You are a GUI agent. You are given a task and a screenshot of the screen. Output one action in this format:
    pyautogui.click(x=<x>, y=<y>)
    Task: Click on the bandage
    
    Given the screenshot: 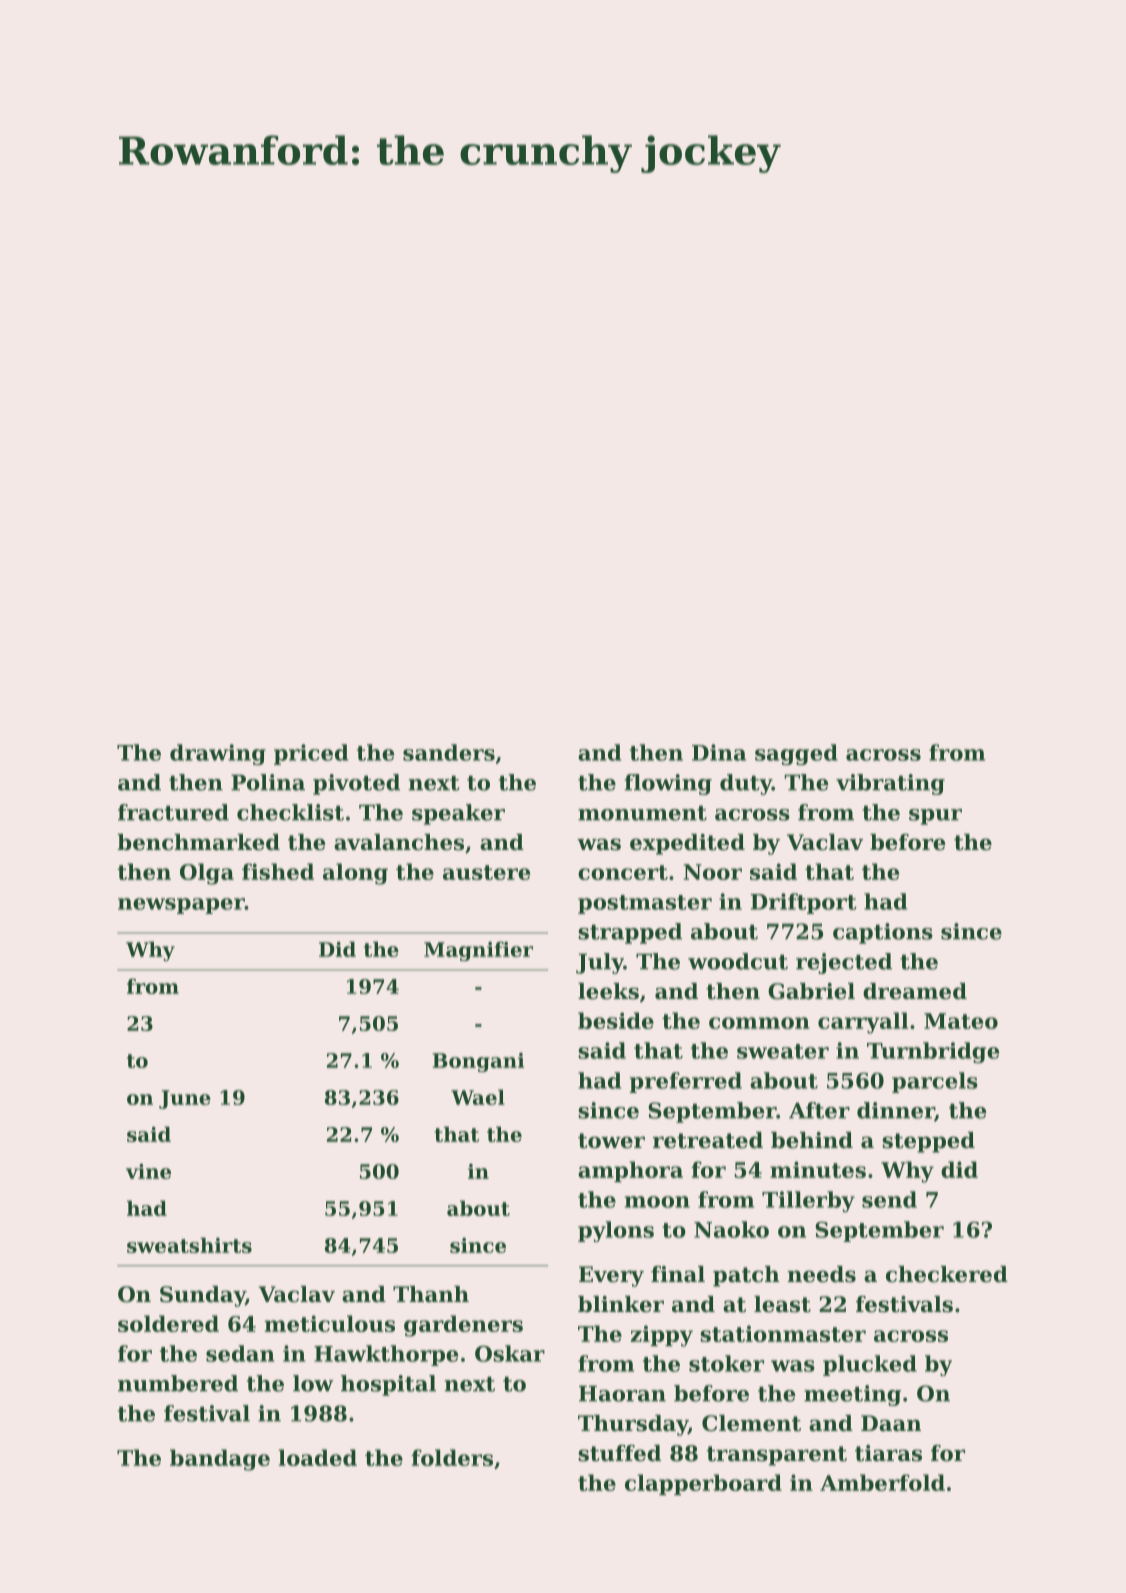 What is the action you would take?
    pyautogui.click(x=220, y=1460)
